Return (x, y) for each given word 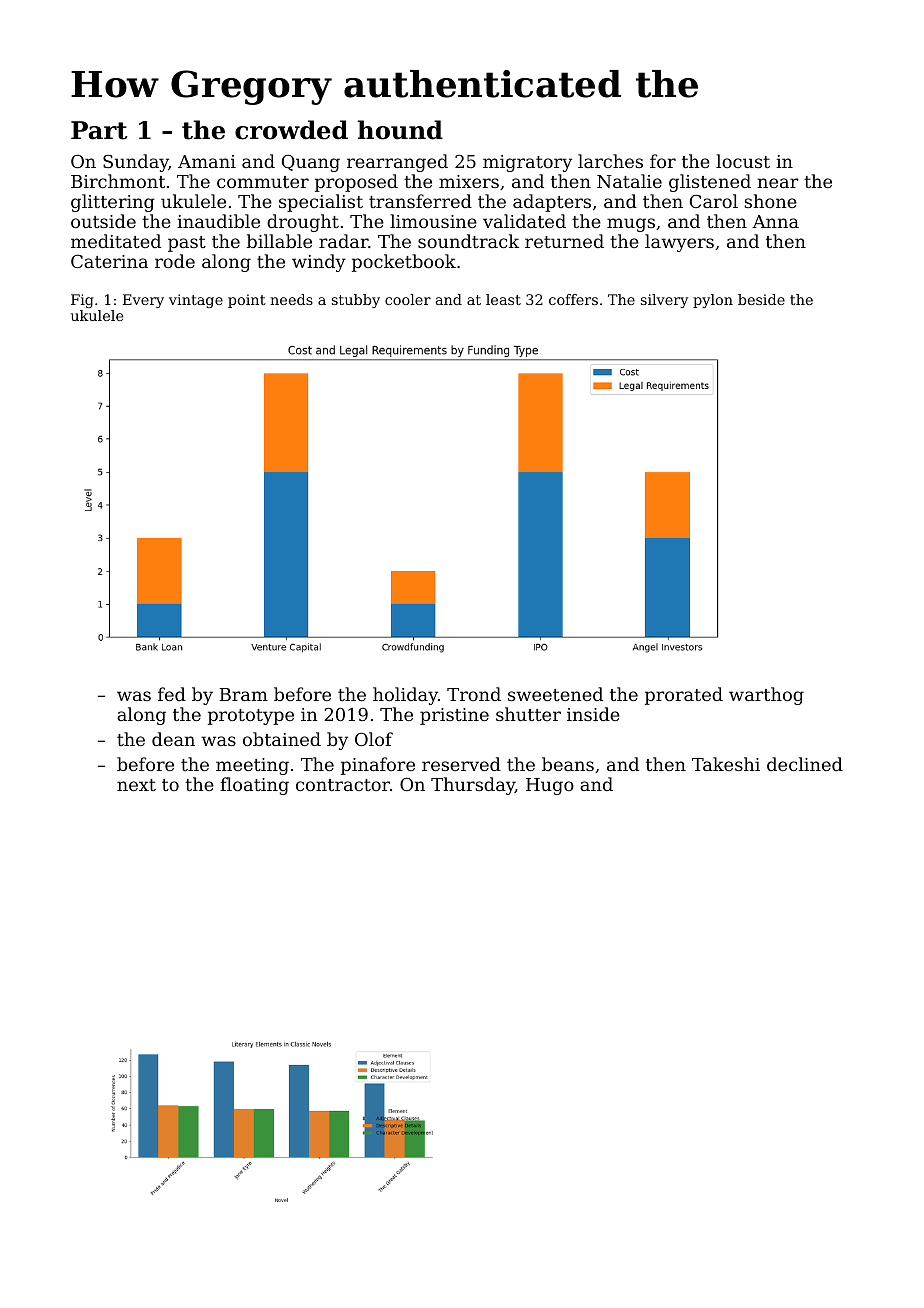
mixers (469, 181)
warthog (766, 696)
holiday (405, 696)
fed (172, 694)
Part (99, 130)
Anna (775, 221)
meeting (252, 766)
